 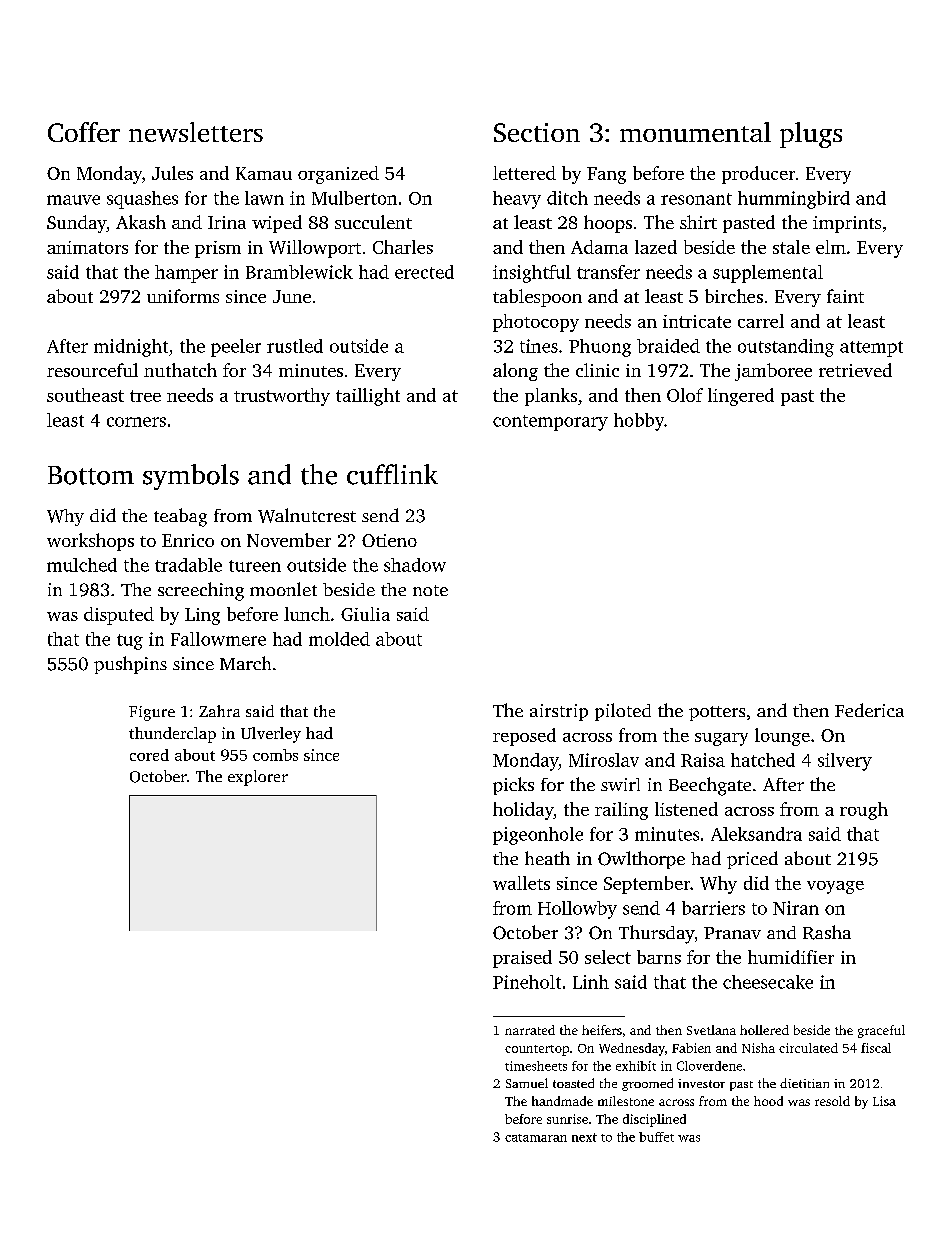 I want to click on along, so click(x=515, y=372).
